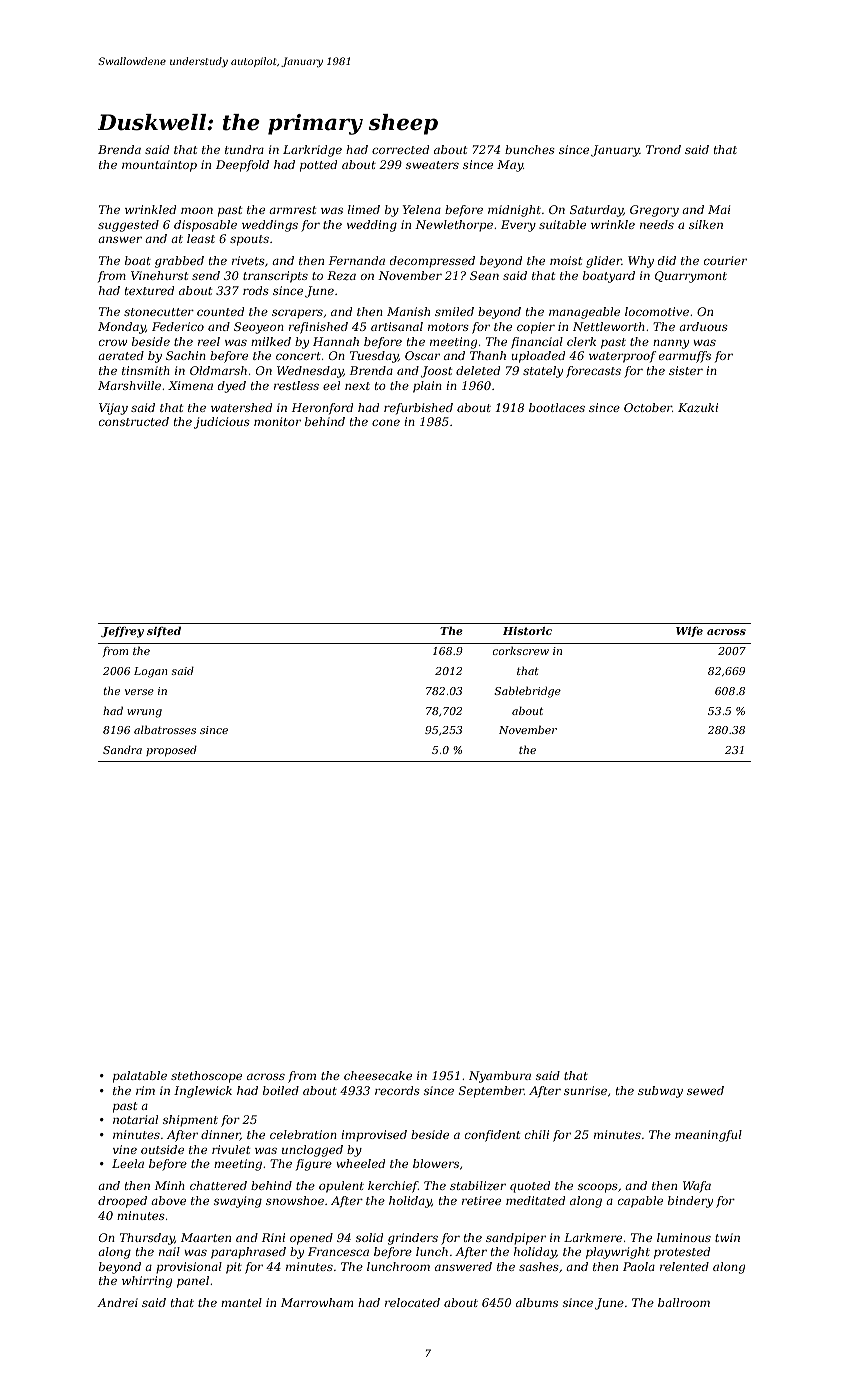  Describe the element at coordinates (663, 149) in the document. I see `Trond` at that location.
